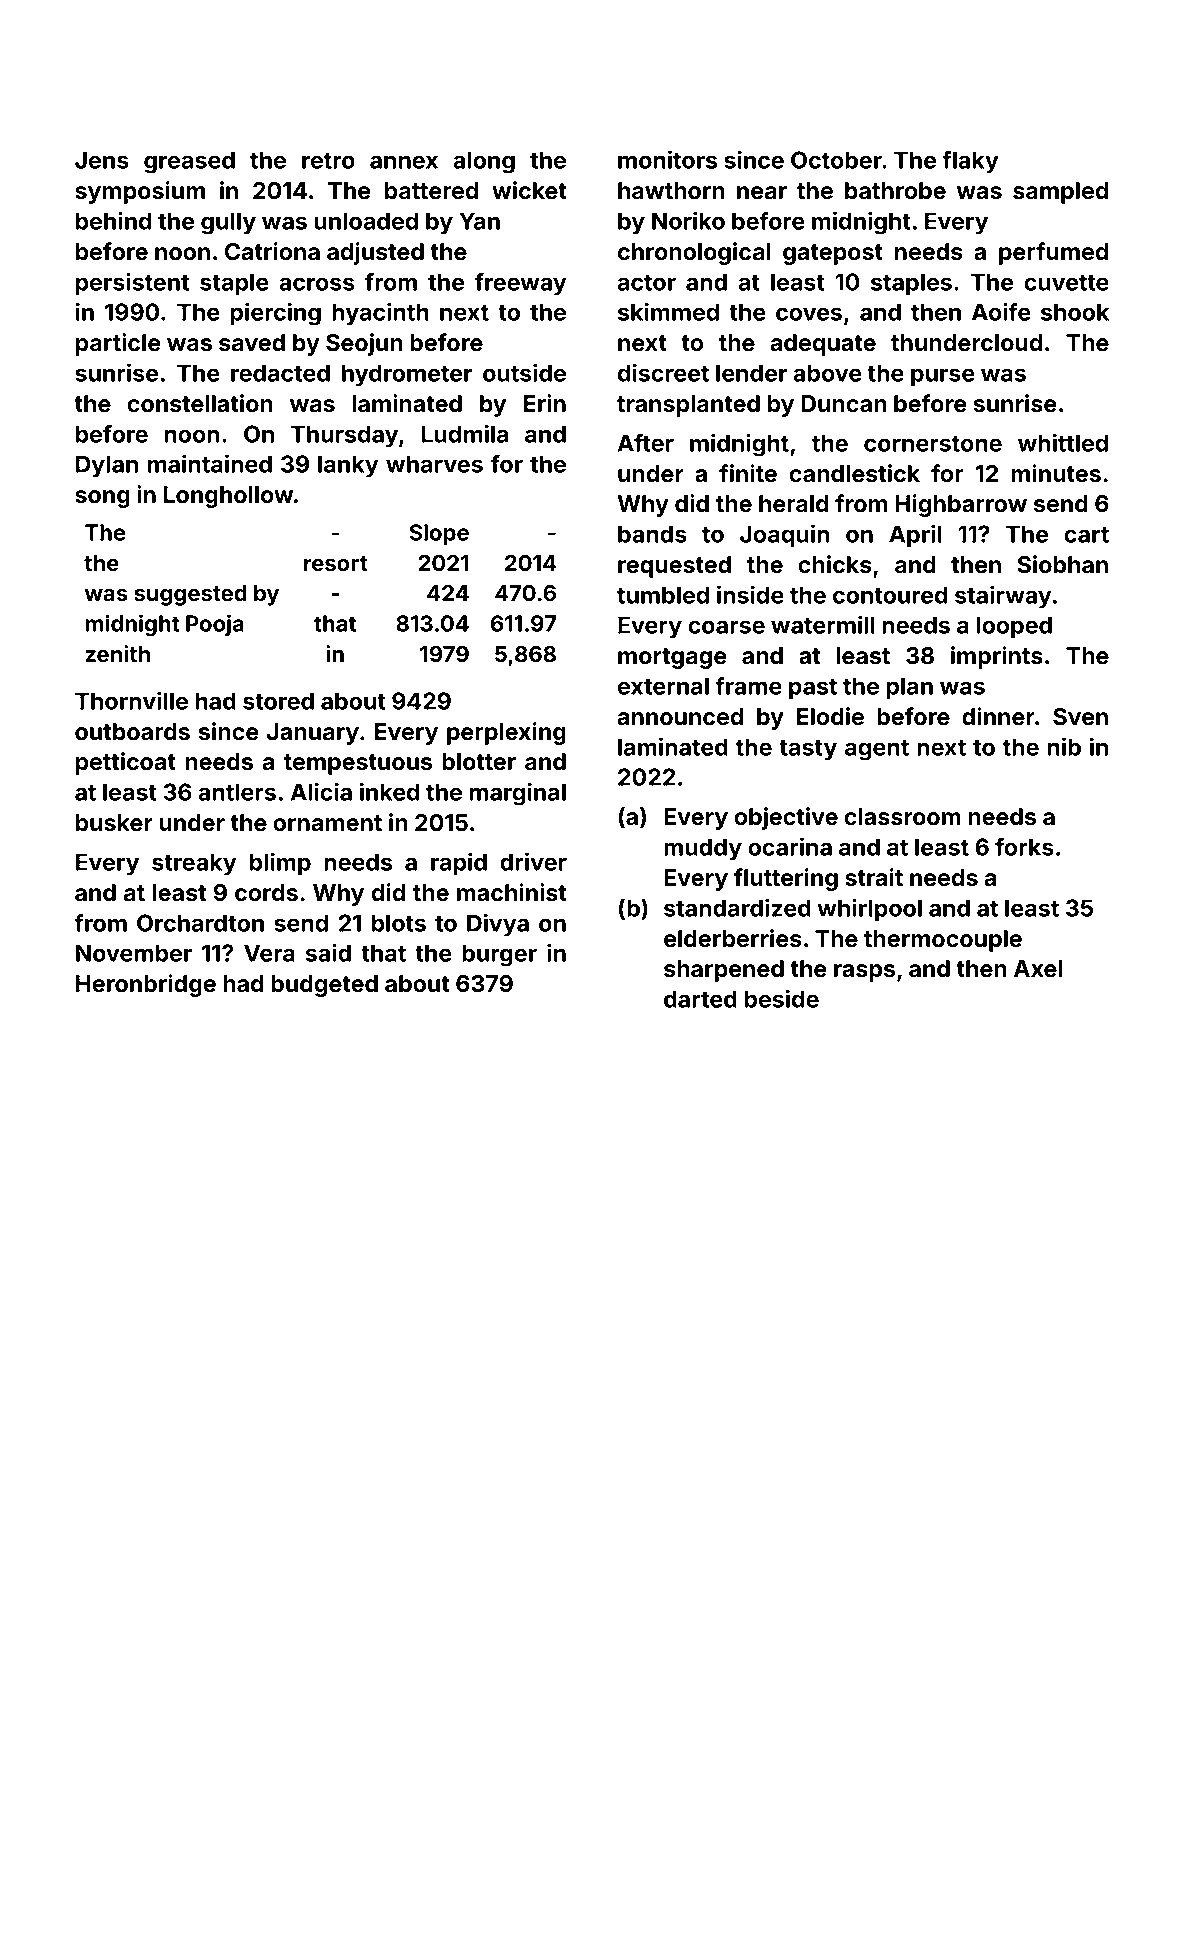 This screenshot has height=1949, width=1184. I want to click on beside, so click(781, 998).
